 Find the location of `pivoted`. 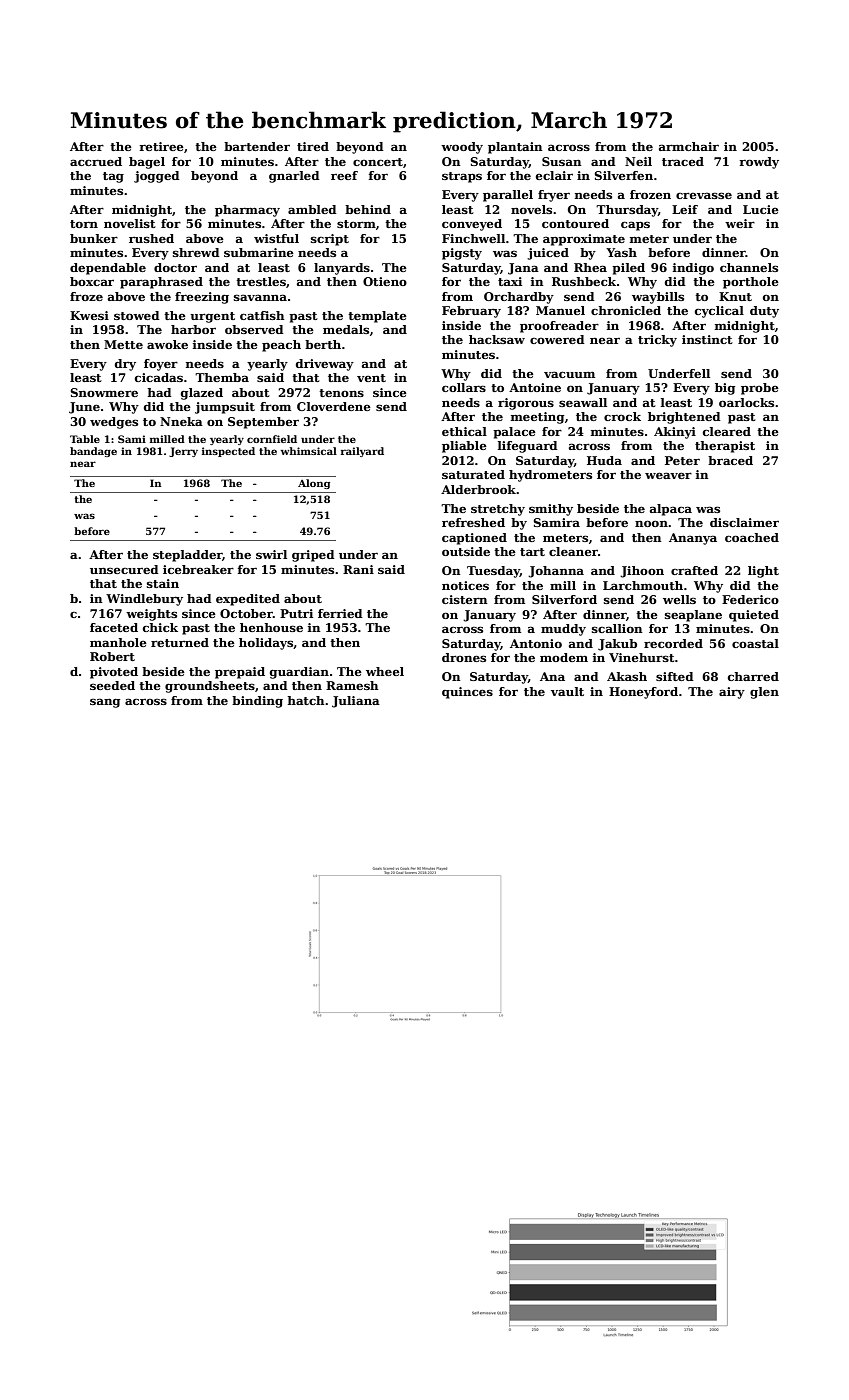

pivoted is located at coordinates (114, 673).
